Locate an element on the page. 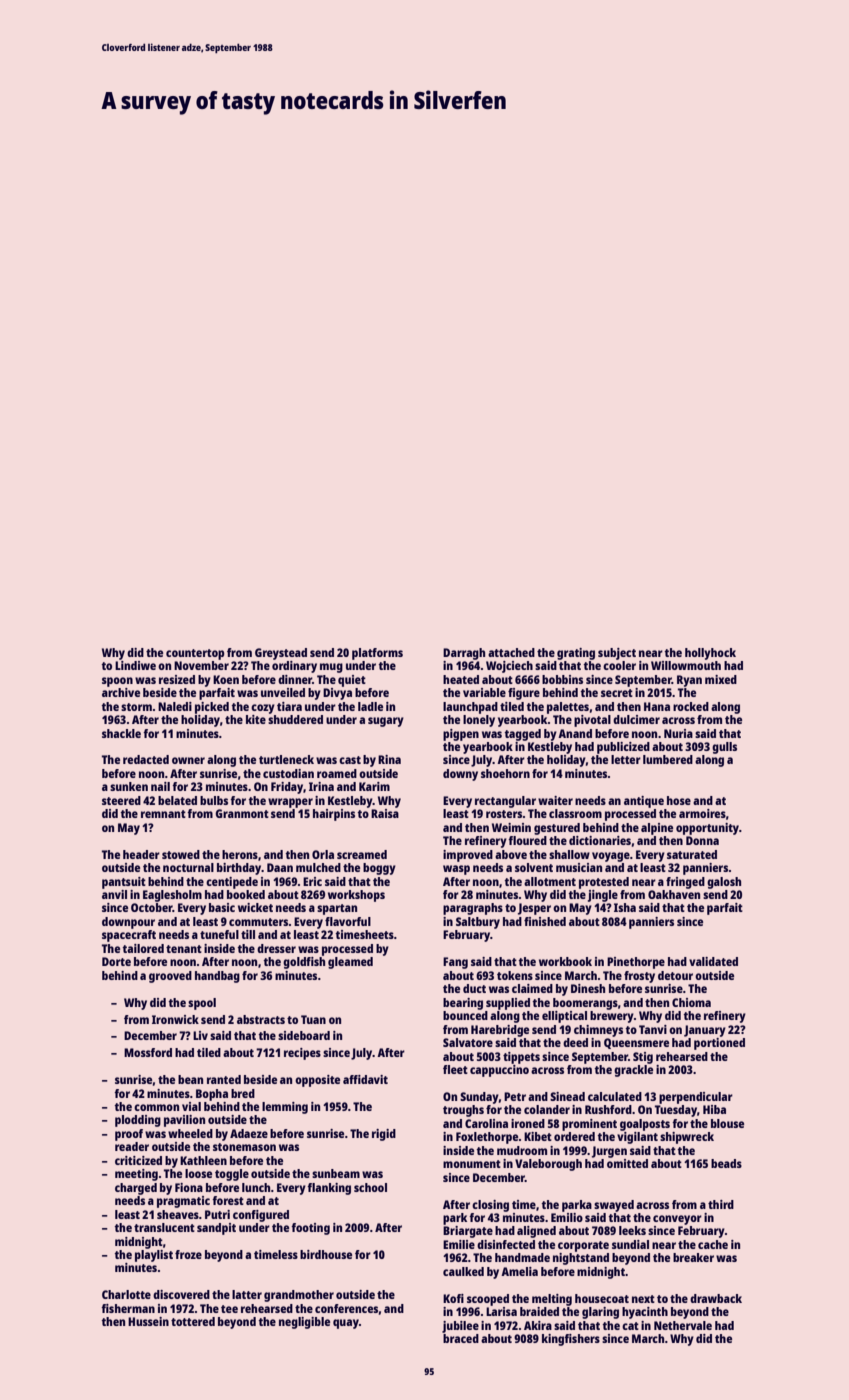  Nethervale is located at coordinates (683, 1325).
